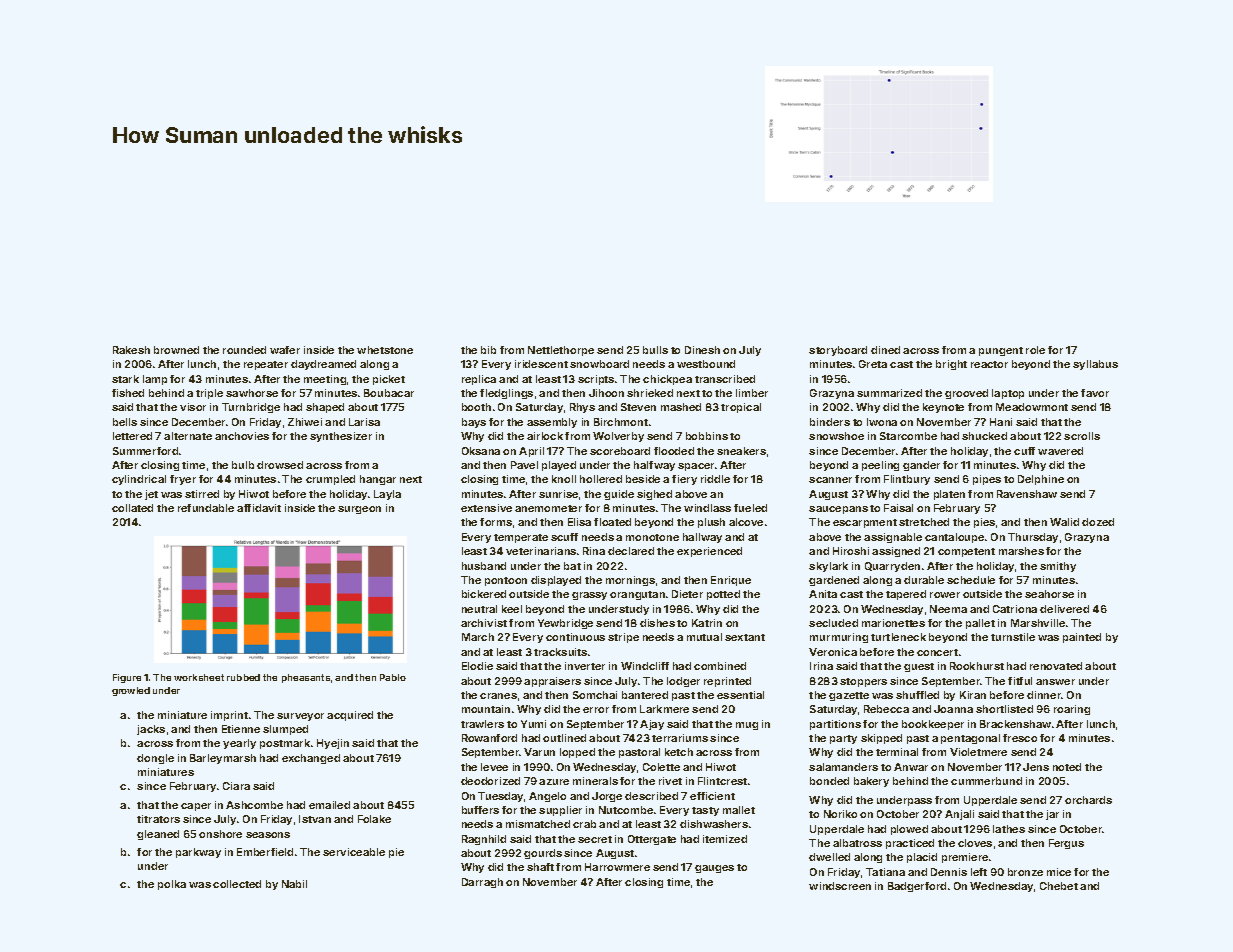 This screenshot has width=1233, height=952. What do you see at coordinates (294, 884) in the screenshot?
I see `Nabil` at bounding box center [294, 884].
